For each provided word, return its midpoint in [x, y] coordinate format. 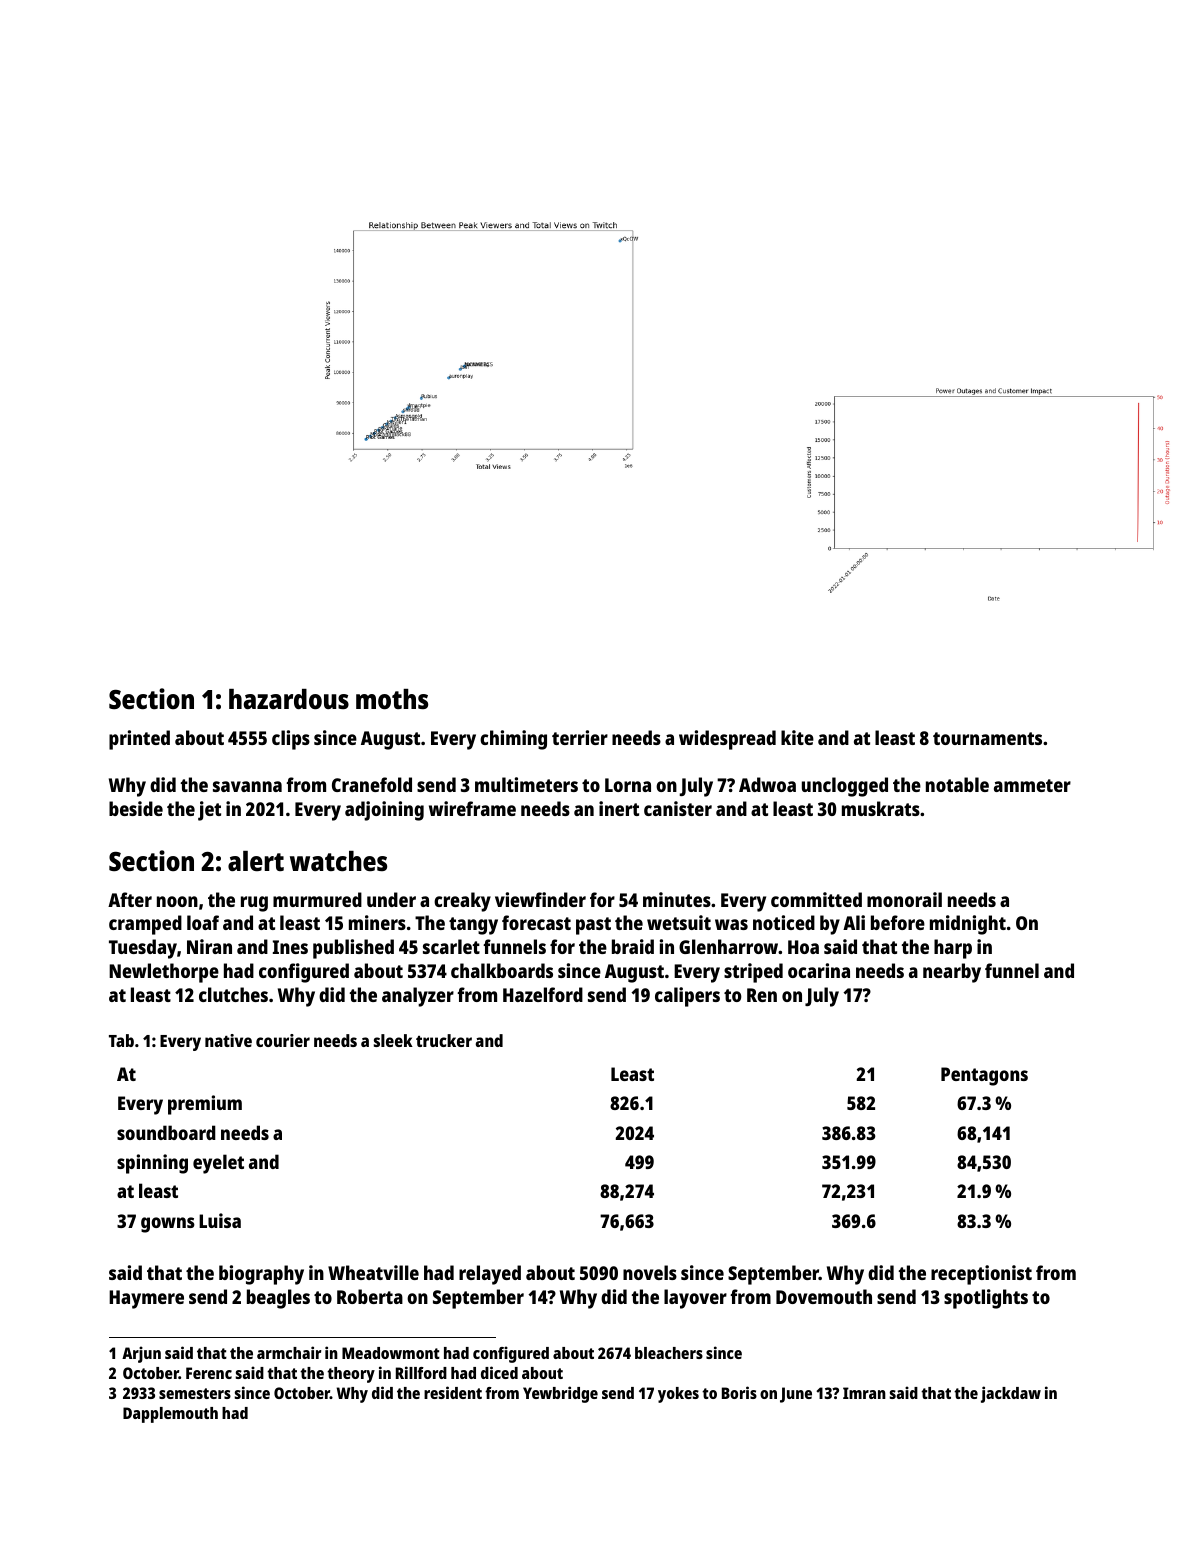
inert [619, 808]
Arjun [141, 1354]
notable [957, 784]
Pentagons [984, 1076]
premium [205, 1105]
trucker [444, 1040]
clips [291, 740]
